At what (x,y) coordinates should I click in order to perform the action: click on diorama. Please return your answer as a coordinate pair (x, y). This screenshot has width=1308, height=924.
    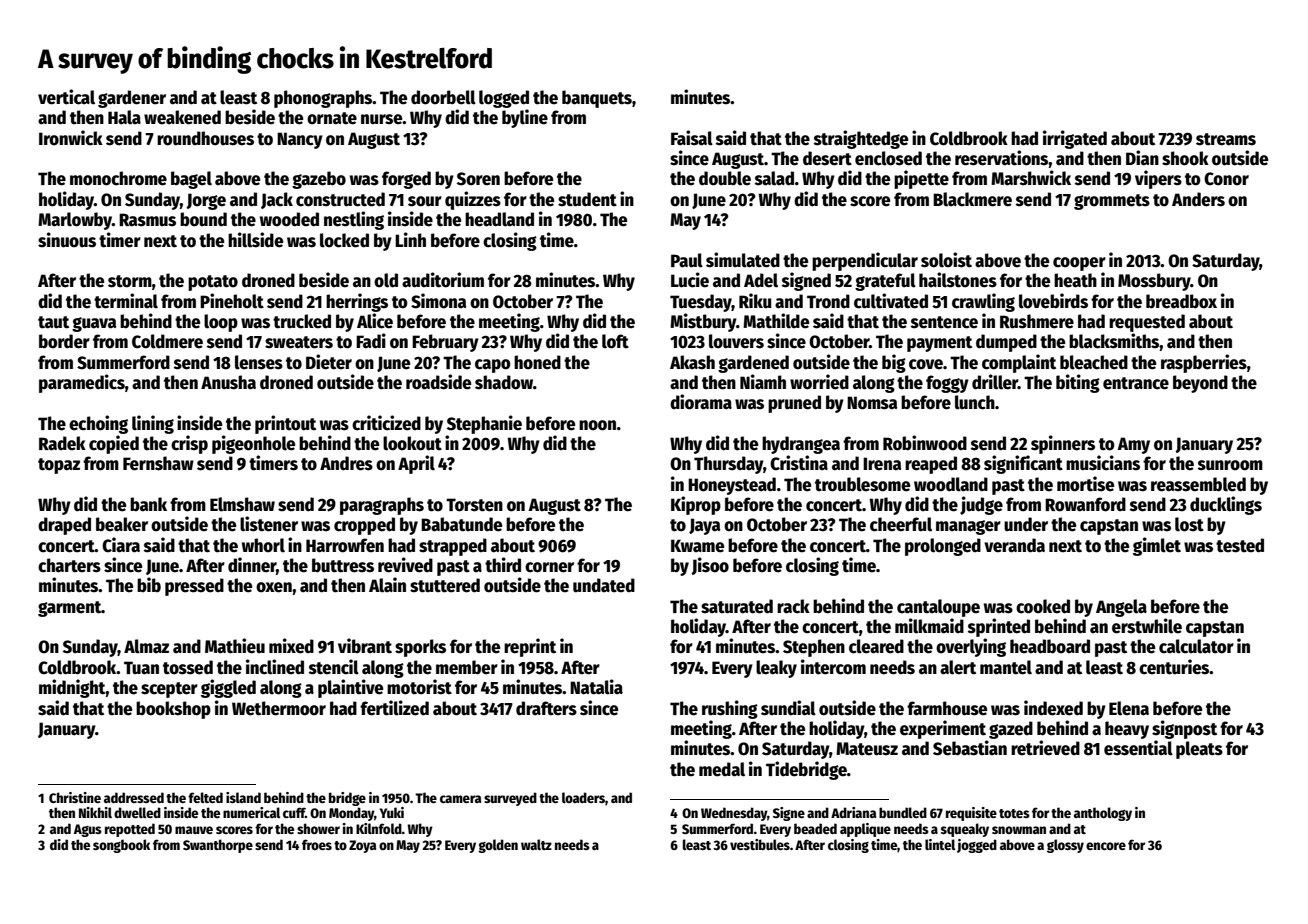
    Looking at the image, I should click on (701, 402).
